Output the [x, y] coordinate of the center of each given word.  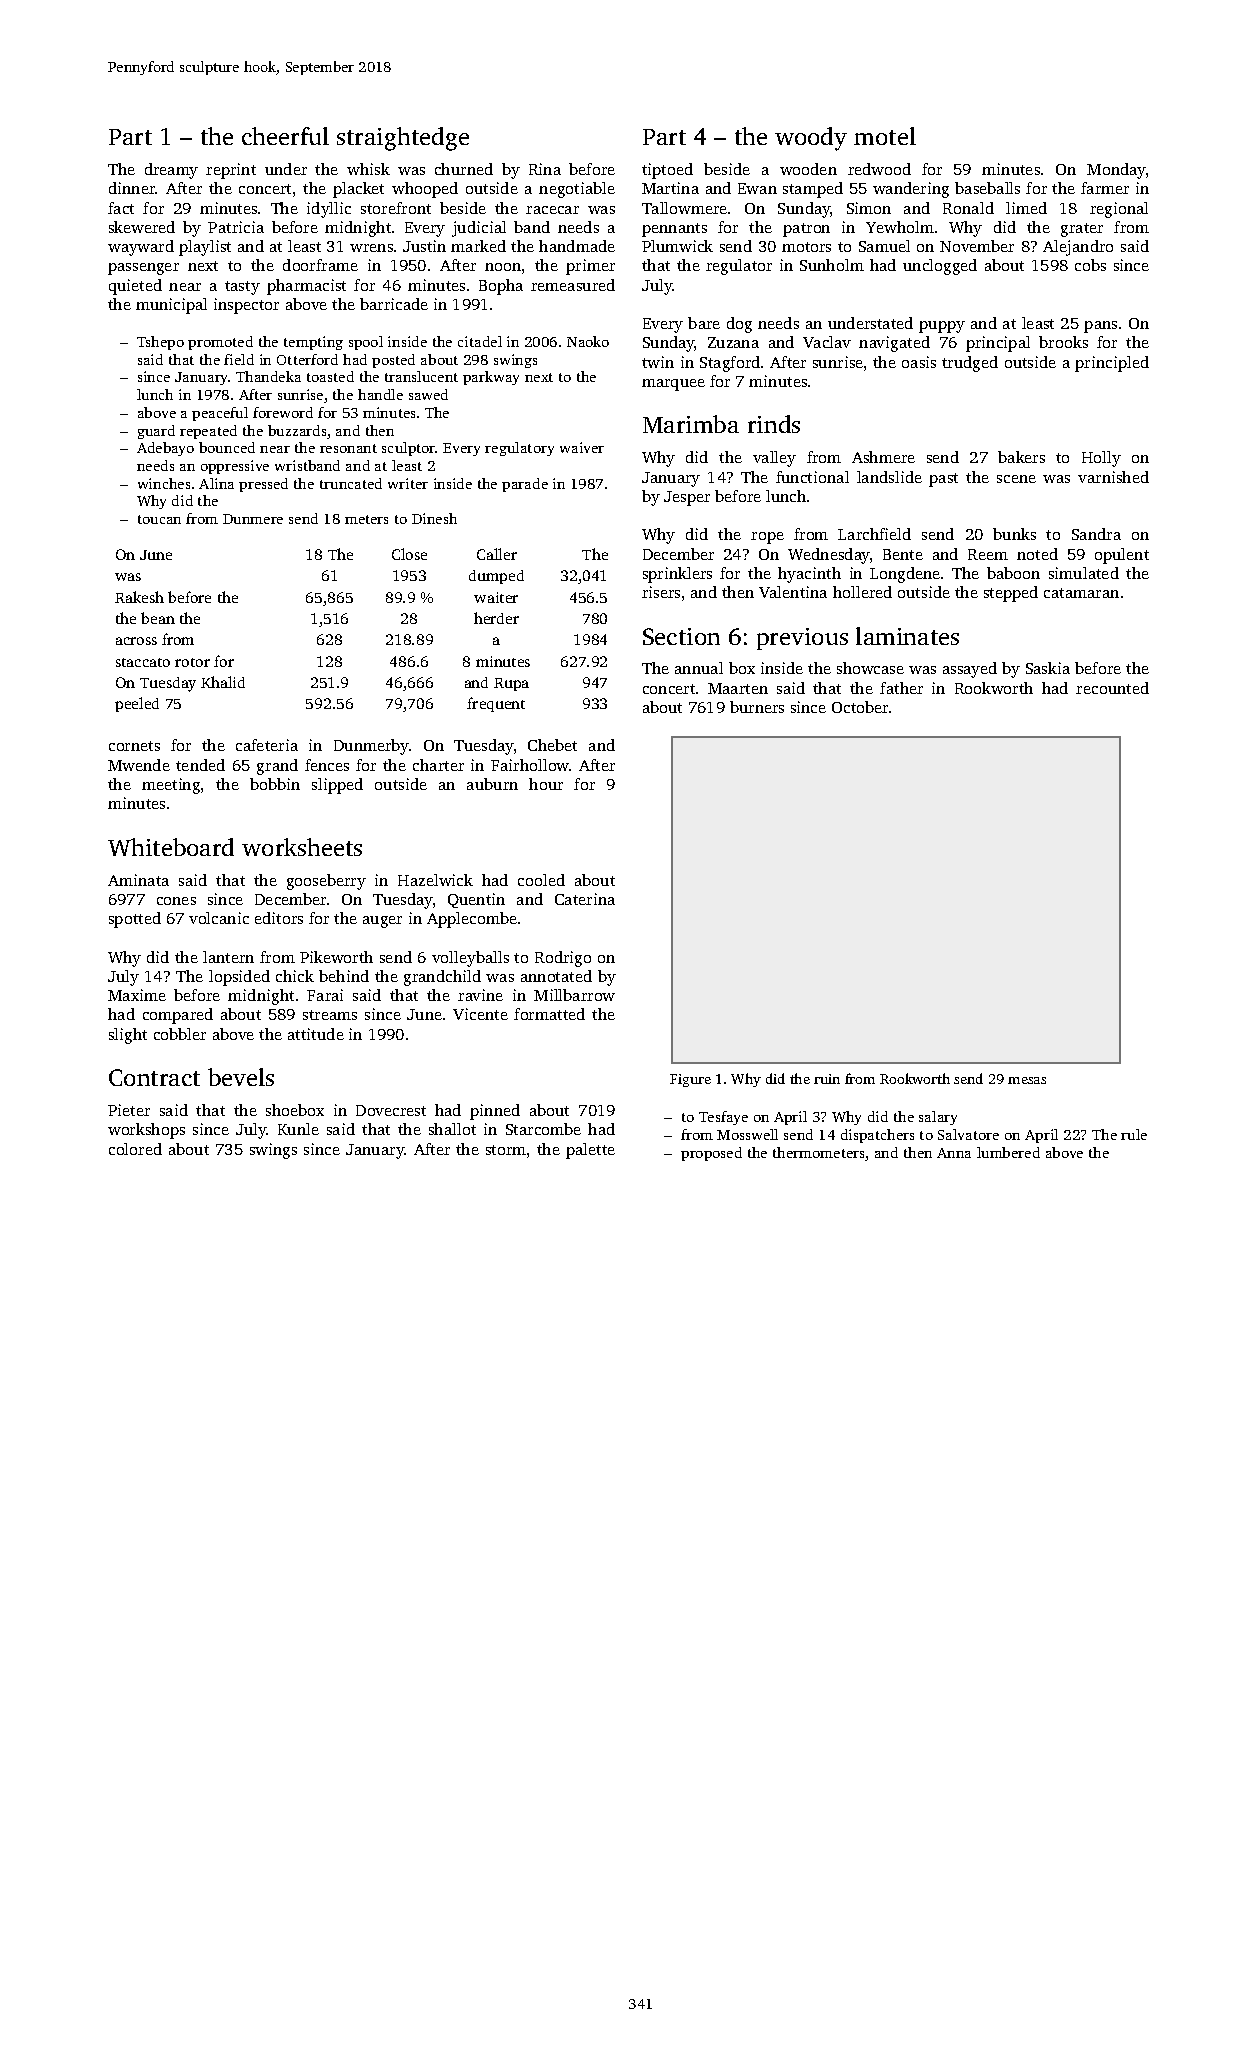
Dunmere [253, 519]
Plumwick [677, 246]
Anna [954, 1153]
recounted [1112, 688]
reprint [231, 171]
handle [380, 394]
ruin [827, 1079]
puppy [942, 327]
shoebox [295, 1110]
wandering [911, 190]
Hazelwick [435, 880]
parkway [491, 378]
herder [496, 618]
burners [757, 707]
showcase [870, 668]
